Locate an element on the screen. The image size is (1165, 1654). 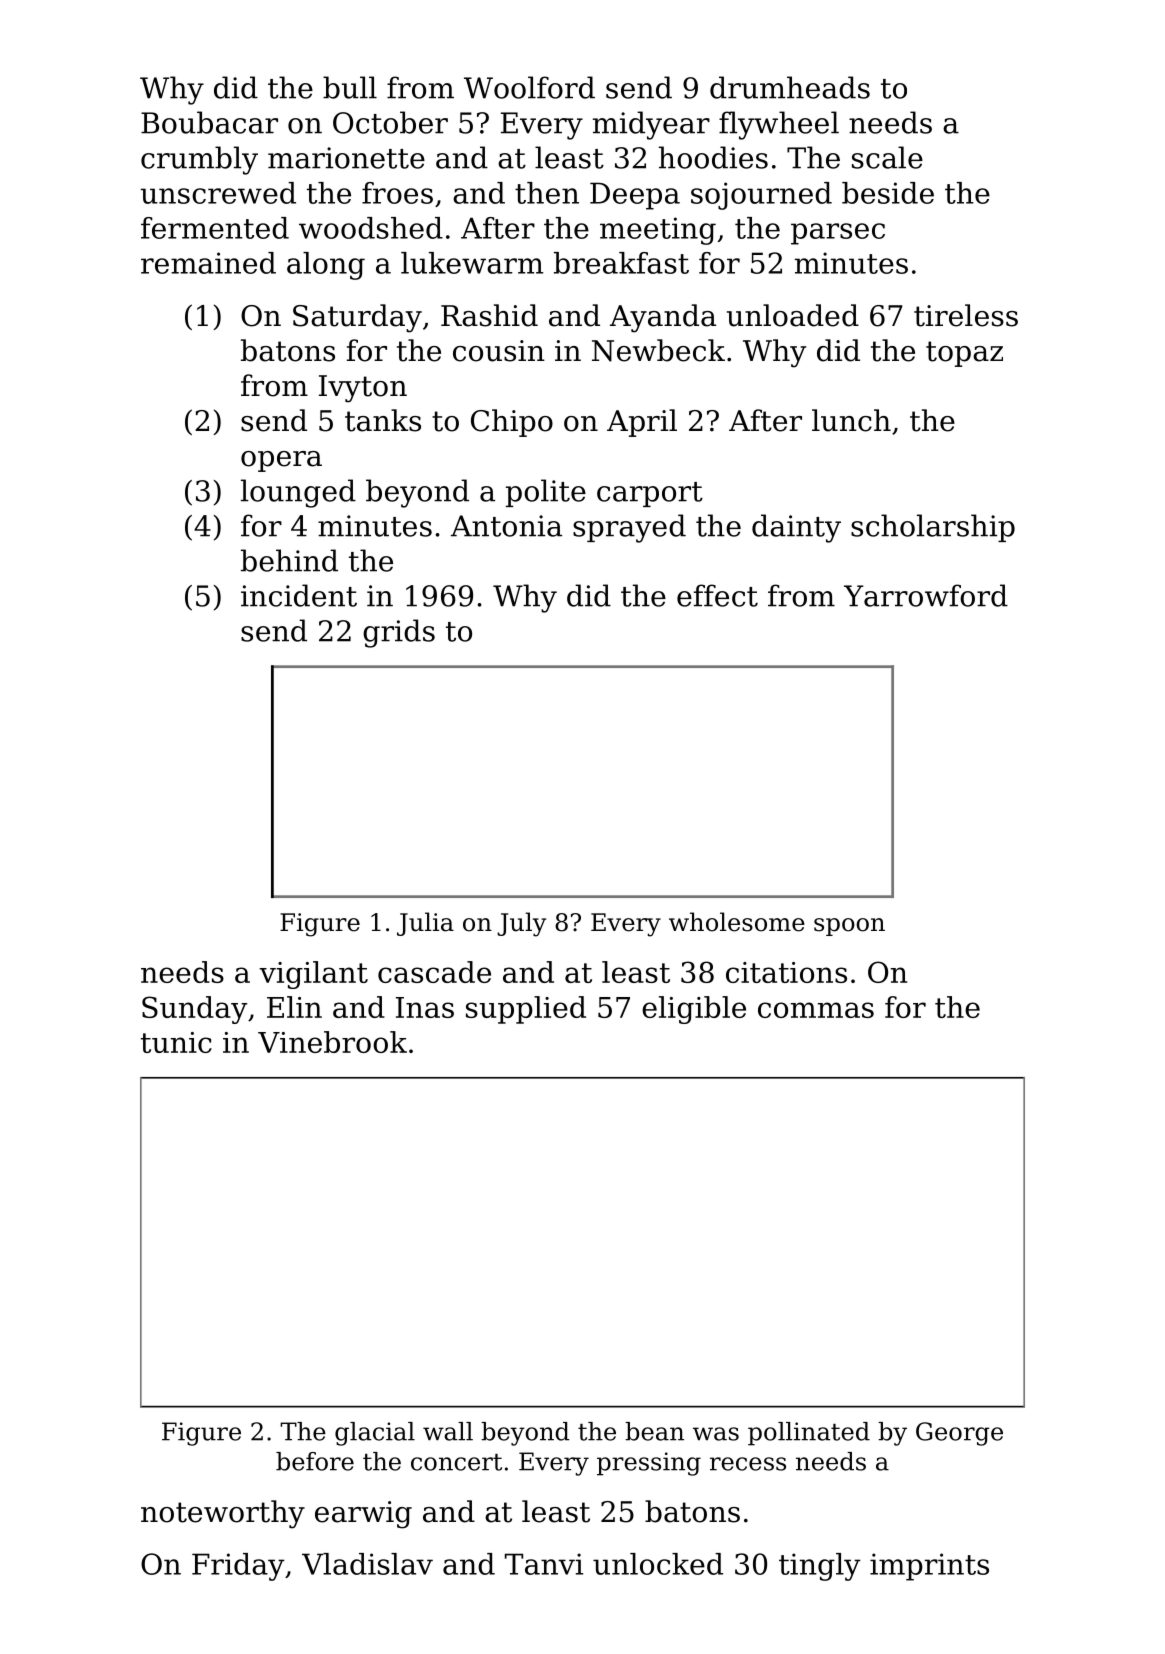
glacial is located at coordinates (375, 1434).
